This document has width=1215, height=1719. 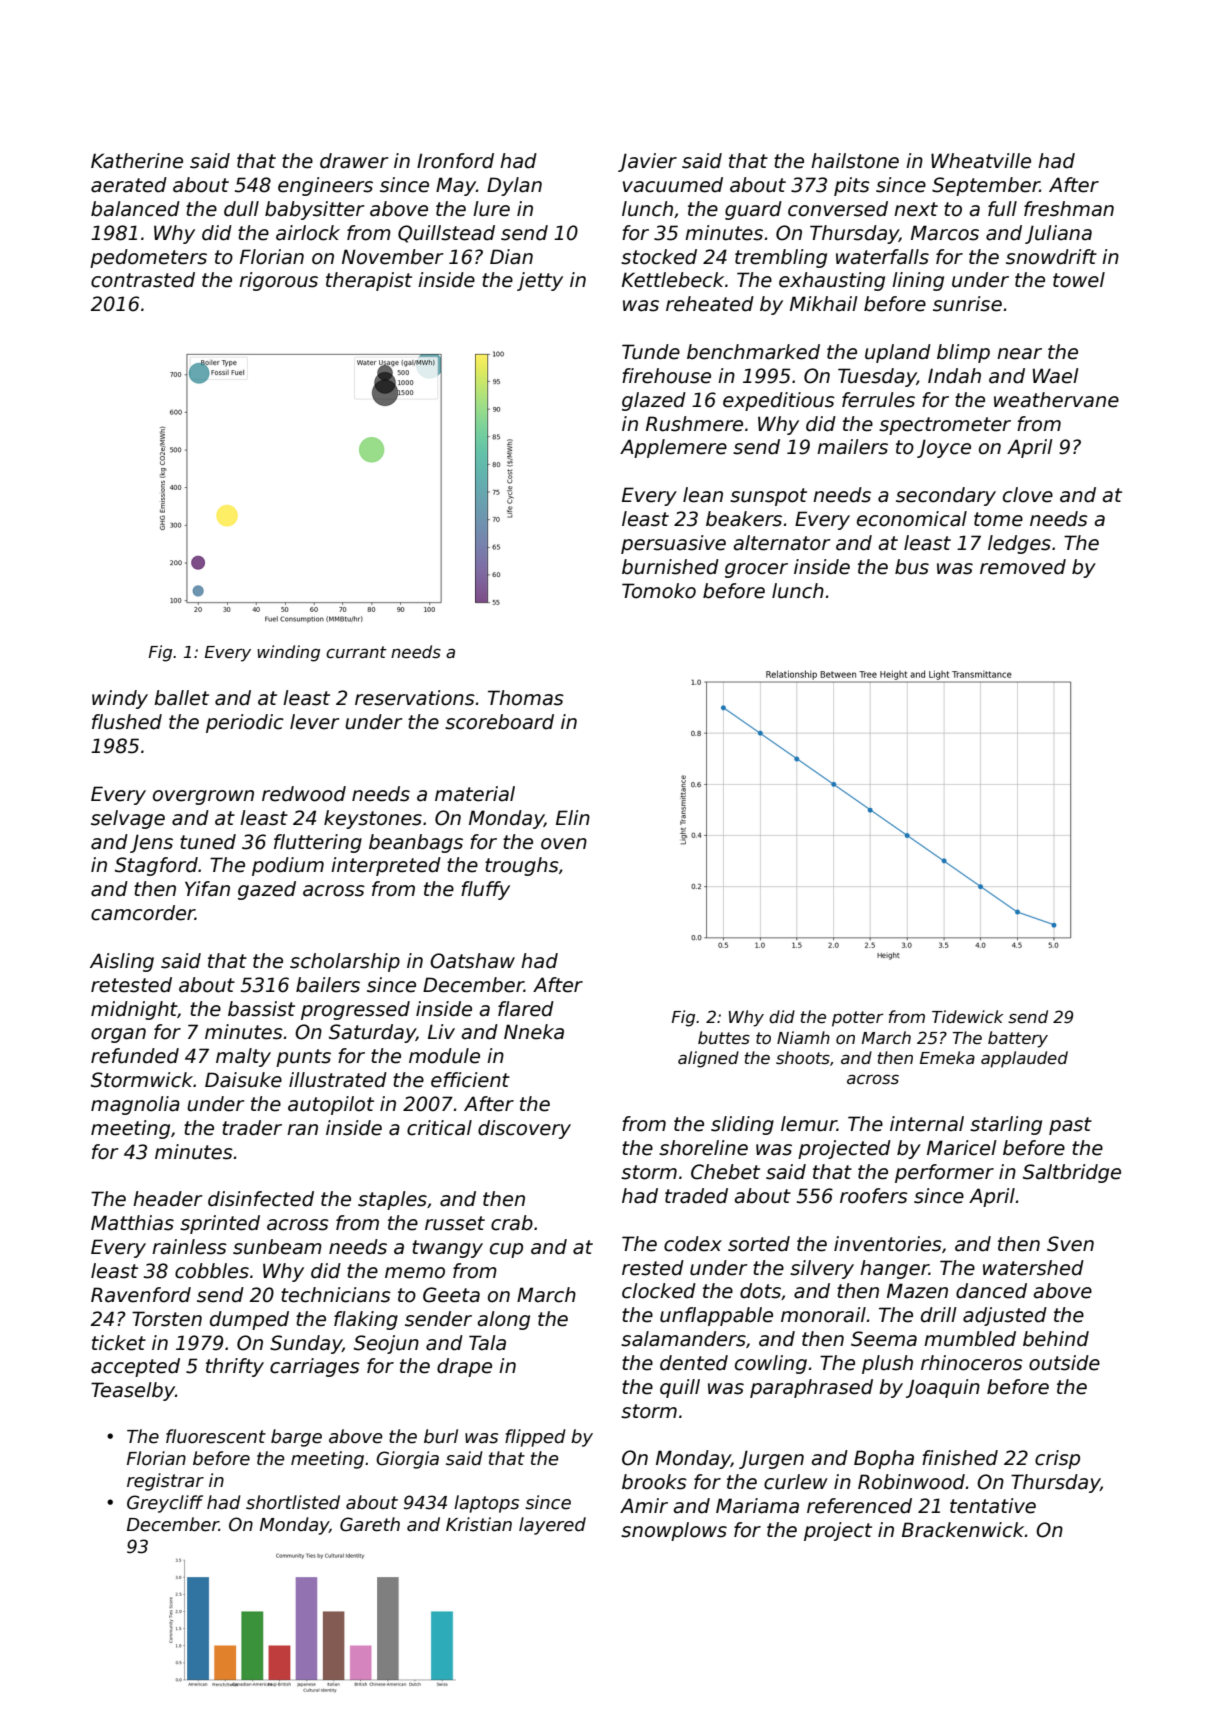 I want to click on Katherine, so click(x=137, y=161).
